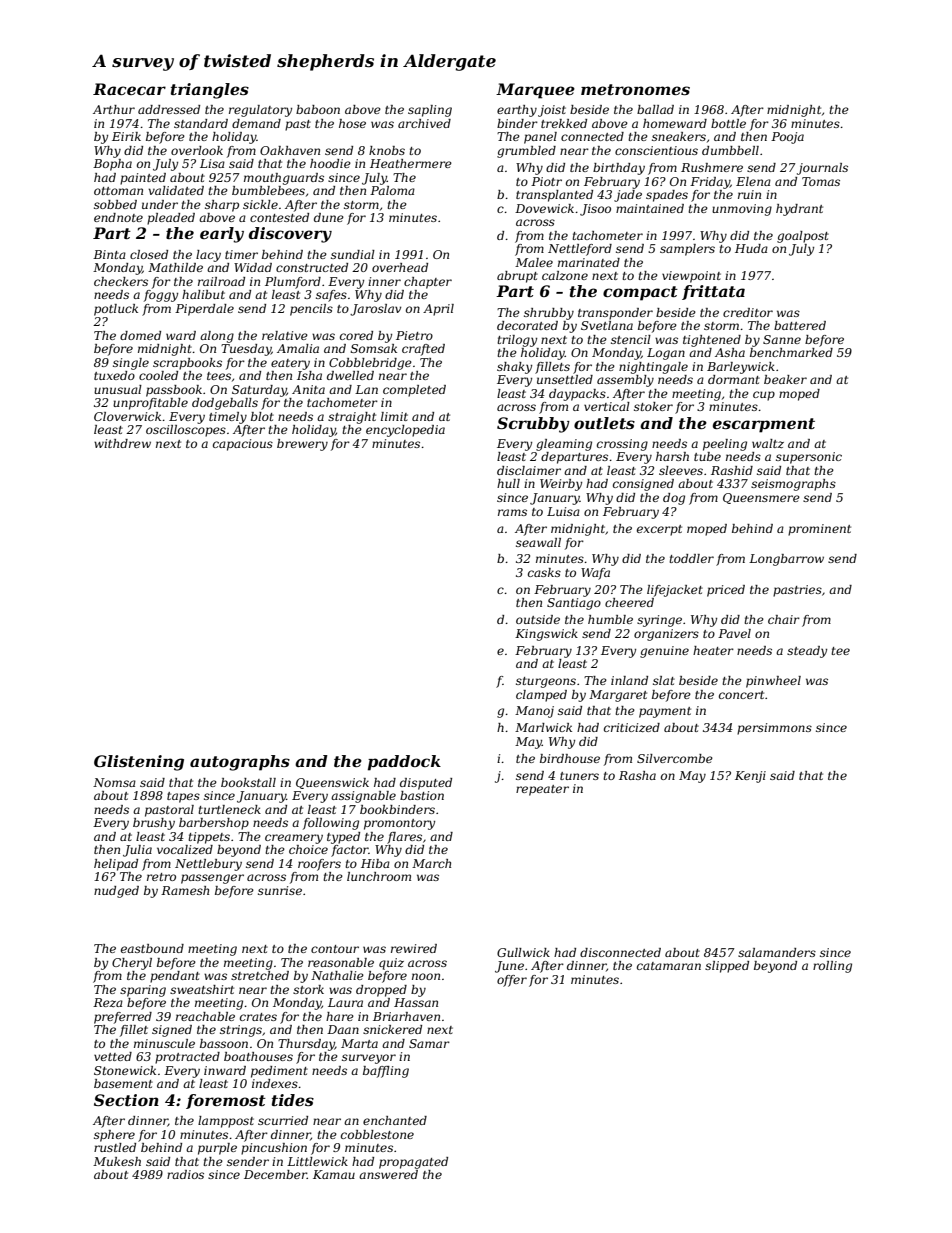  What do you see at coordinates (786, 560) in the screenshot?
I see `Longbarrow` at bounding box center [786, 560].
